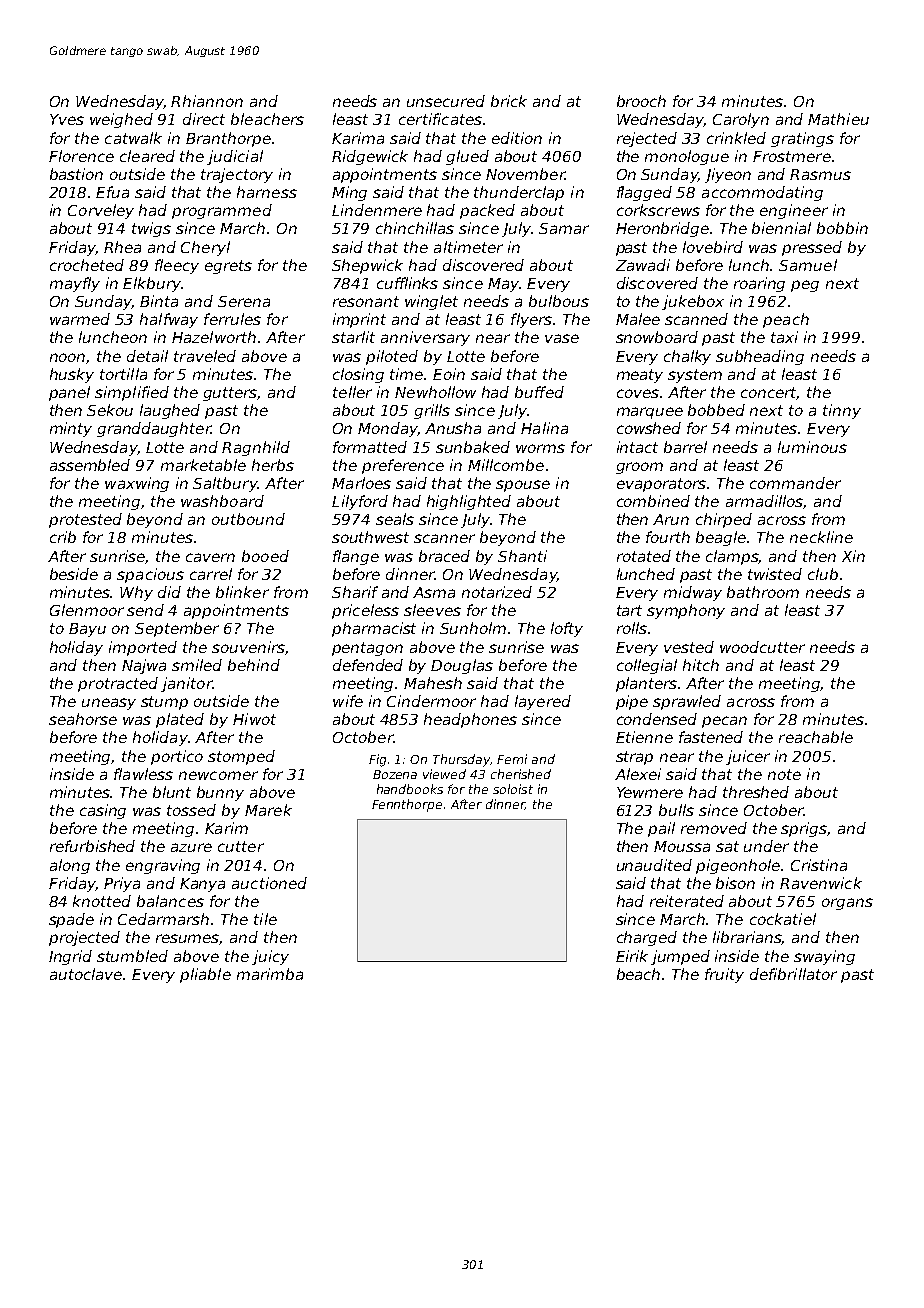 The width and height of the screenshot is (924, 1308). I want to click on taxi, so click(784, 337).
